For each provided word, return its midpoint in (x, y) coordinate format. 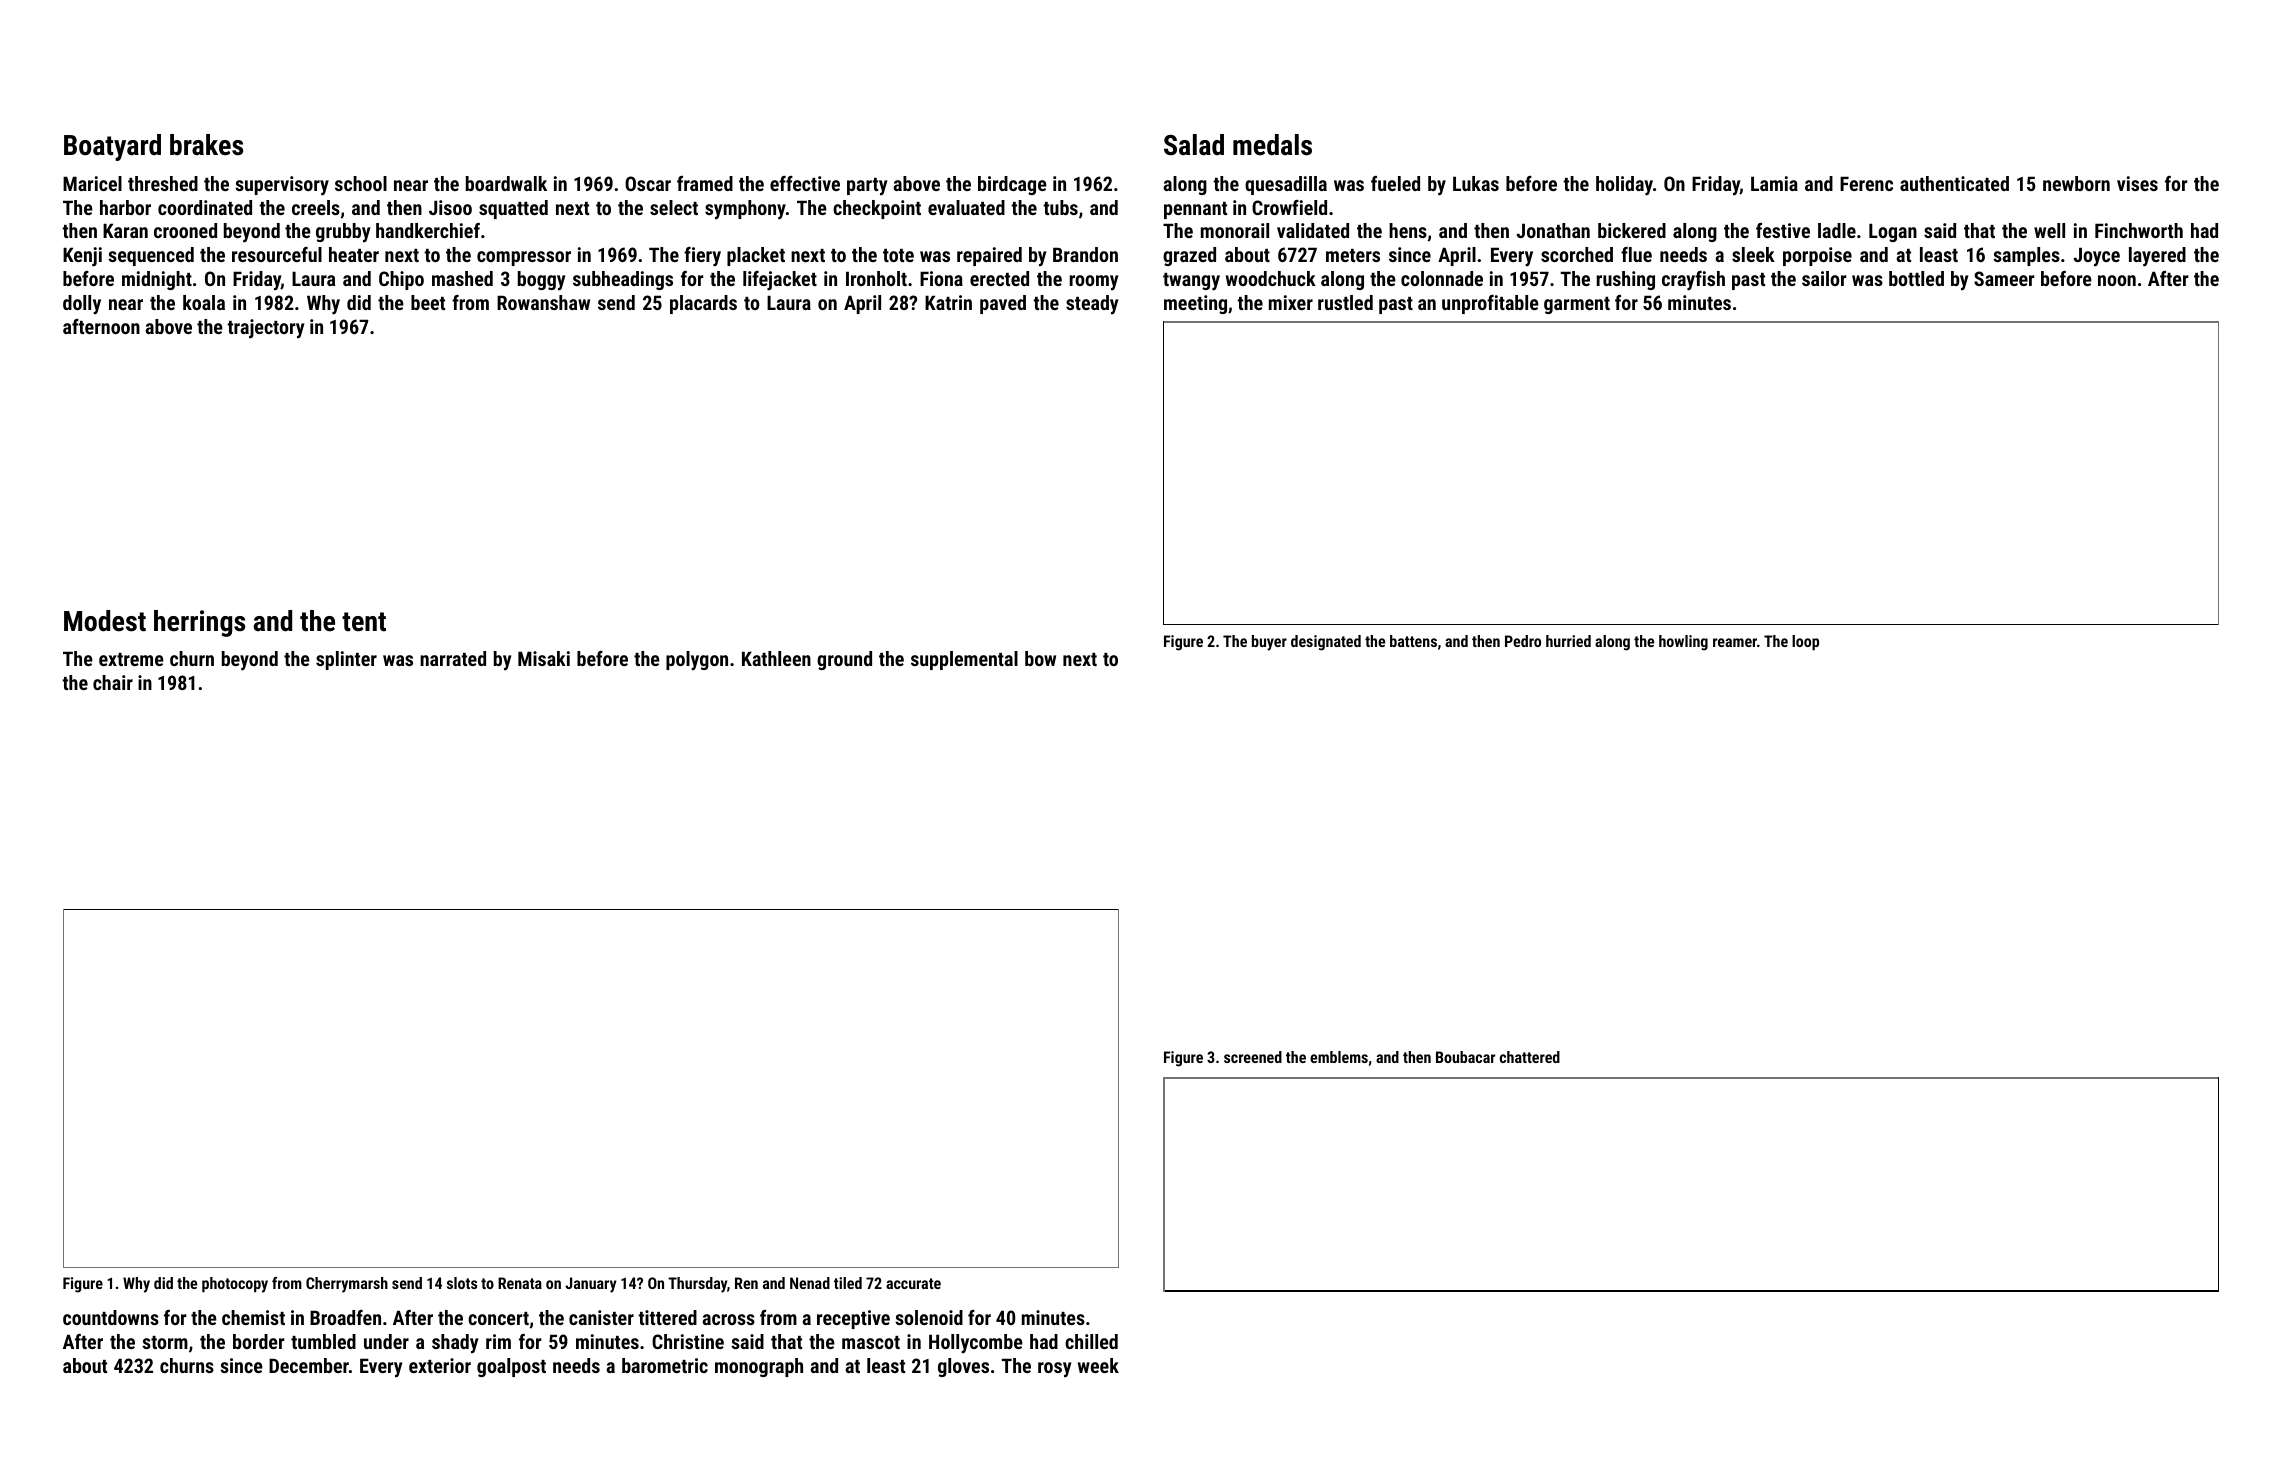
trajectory (265, 329)
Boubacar (1466, 1057)
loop (1805, 643)
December (309, 1365)
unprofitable (1490, 304)
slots (462, 1283)
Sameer (2004, 278)
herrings (199, 623)
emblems (1339, 1057)
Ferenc (1866, 183)
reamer (1735, 642)
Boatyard (112, 147)
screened (1253, 1057)
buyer (1269, 643)
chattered (1530, 1057)
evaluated (966, 207)
